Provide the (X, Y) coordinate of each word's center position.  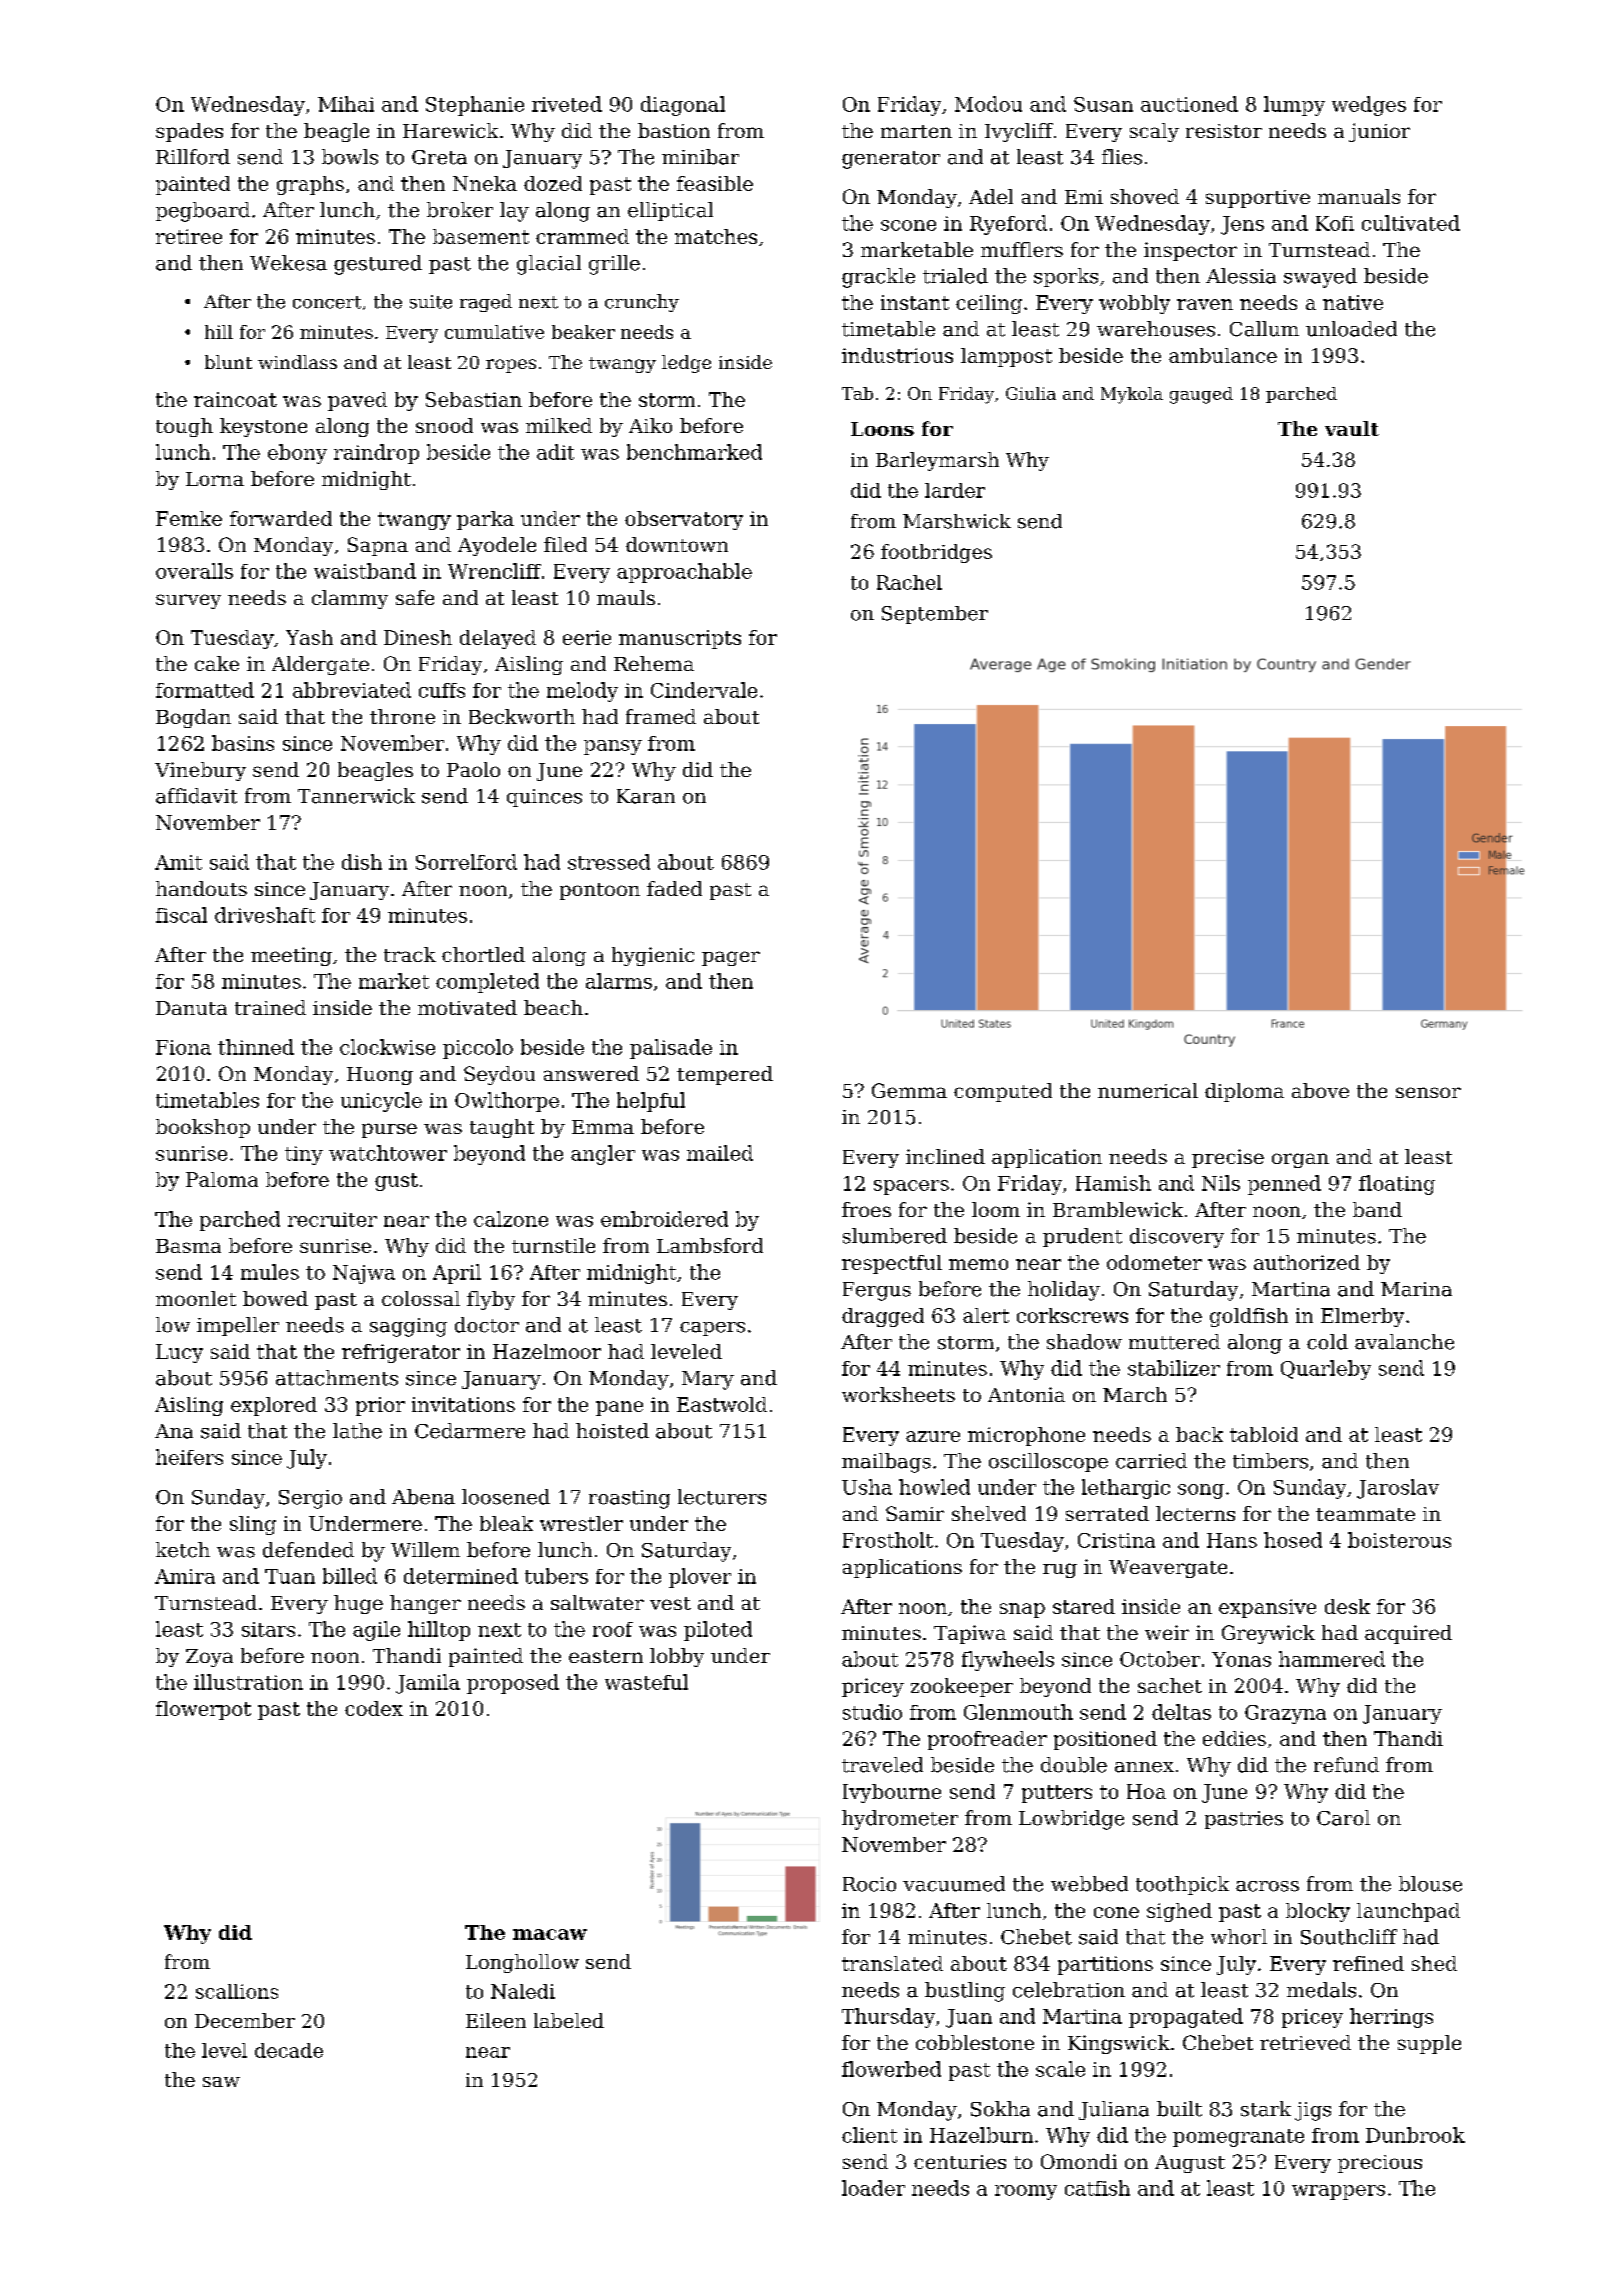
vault (1352, 428)
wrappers (1338, 2192)
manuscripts (680, 639)
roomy (1026, 2192)
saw (221, 2082)
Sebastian (474, 399)
